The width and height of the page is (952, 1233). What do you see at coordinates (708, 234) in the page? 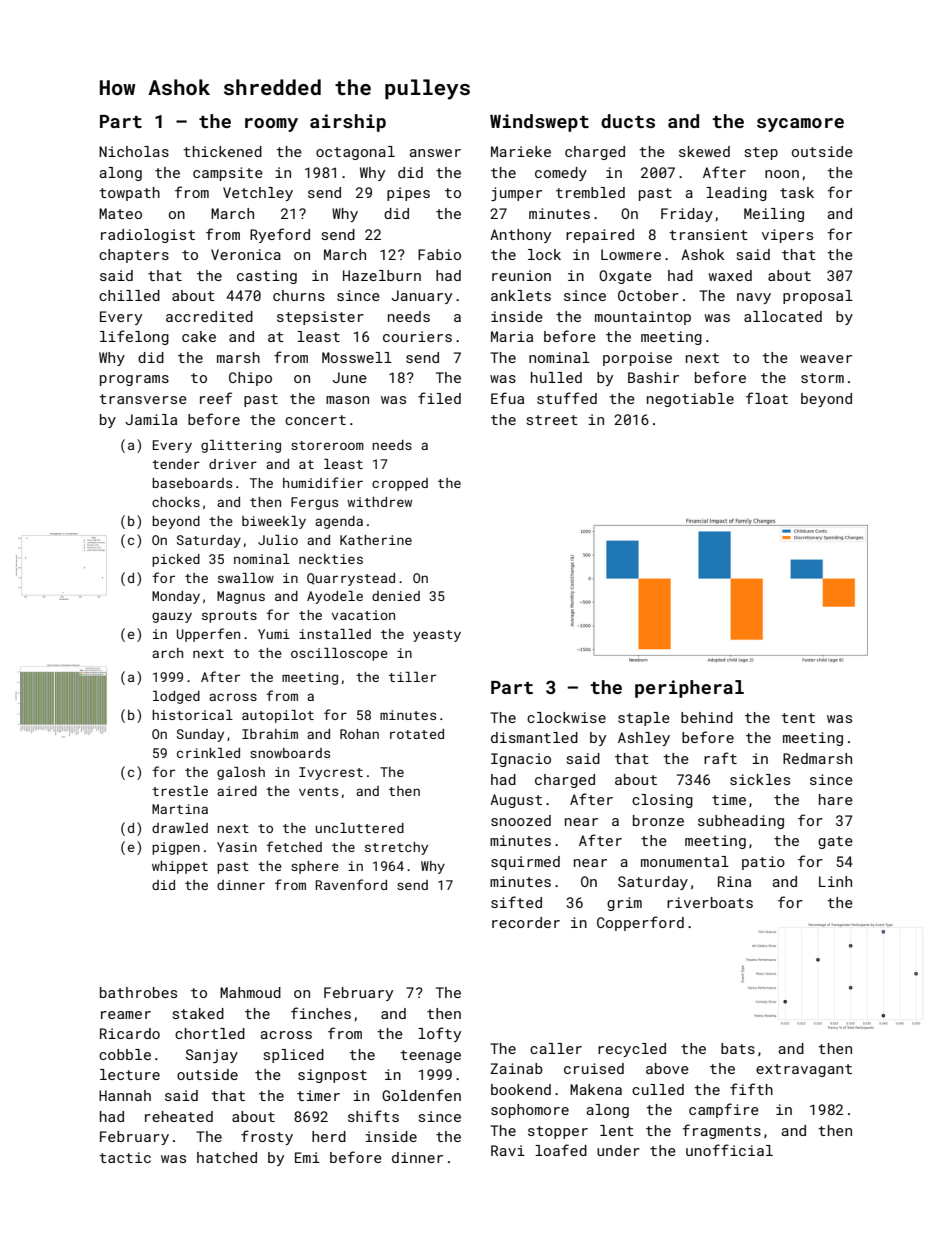
I see `transient` at bounding box center [708, 234].
